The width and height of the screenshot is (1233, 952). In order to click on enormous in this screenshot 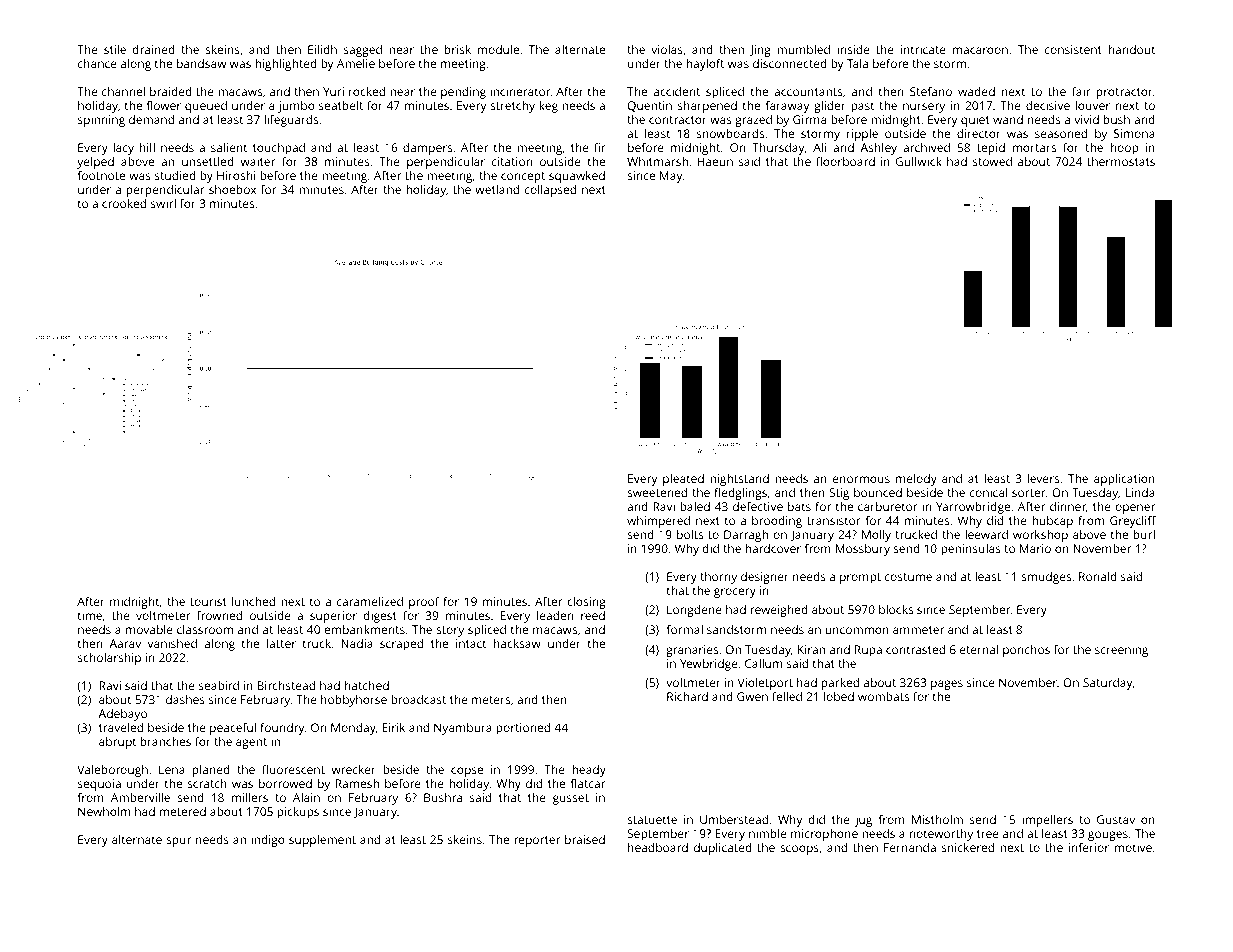, I will do `click(861, 479)`.
